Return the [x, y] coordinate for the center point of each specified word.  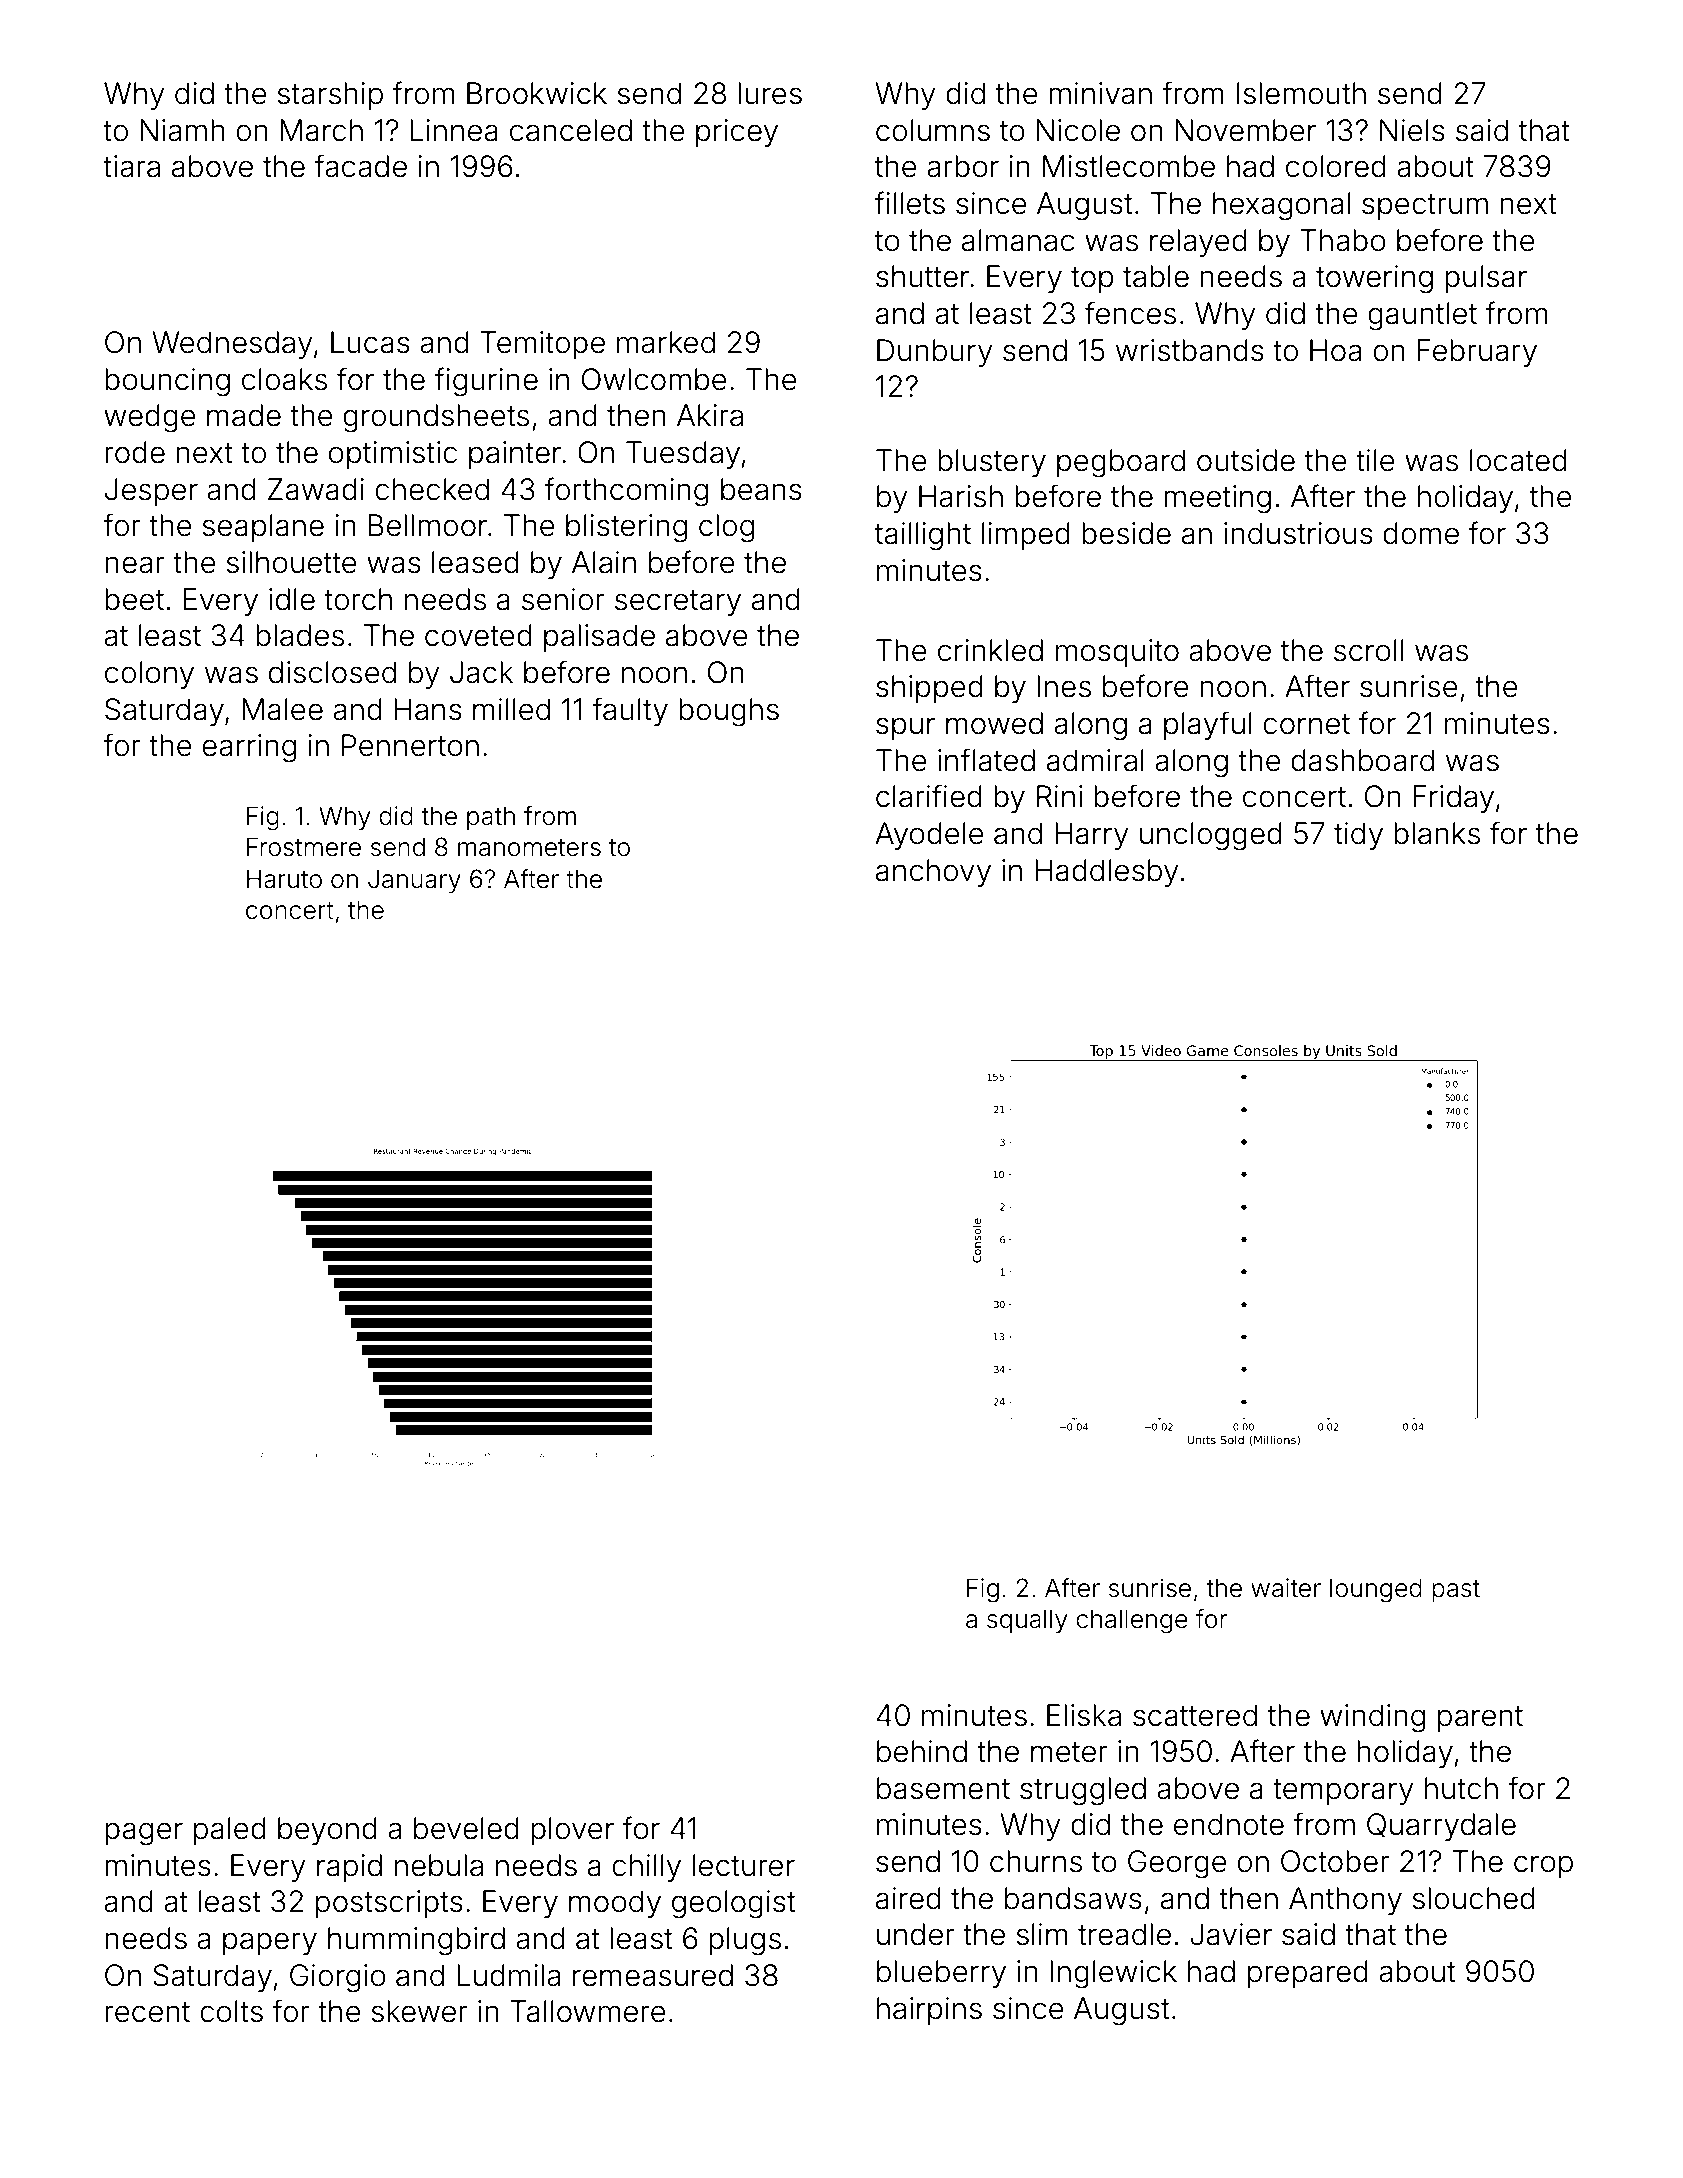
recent [147, 2012]
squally [1027, 1621]
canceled [571, 130]
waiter [1286, 1588]
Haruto [284, 879]
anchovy [933, 873]
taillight [923, 536]
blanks [1437, 833]
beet [134, 599]
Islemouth [1301, 93]
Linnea [454, 130]
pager [144, 1834]
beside [1126, 533]
